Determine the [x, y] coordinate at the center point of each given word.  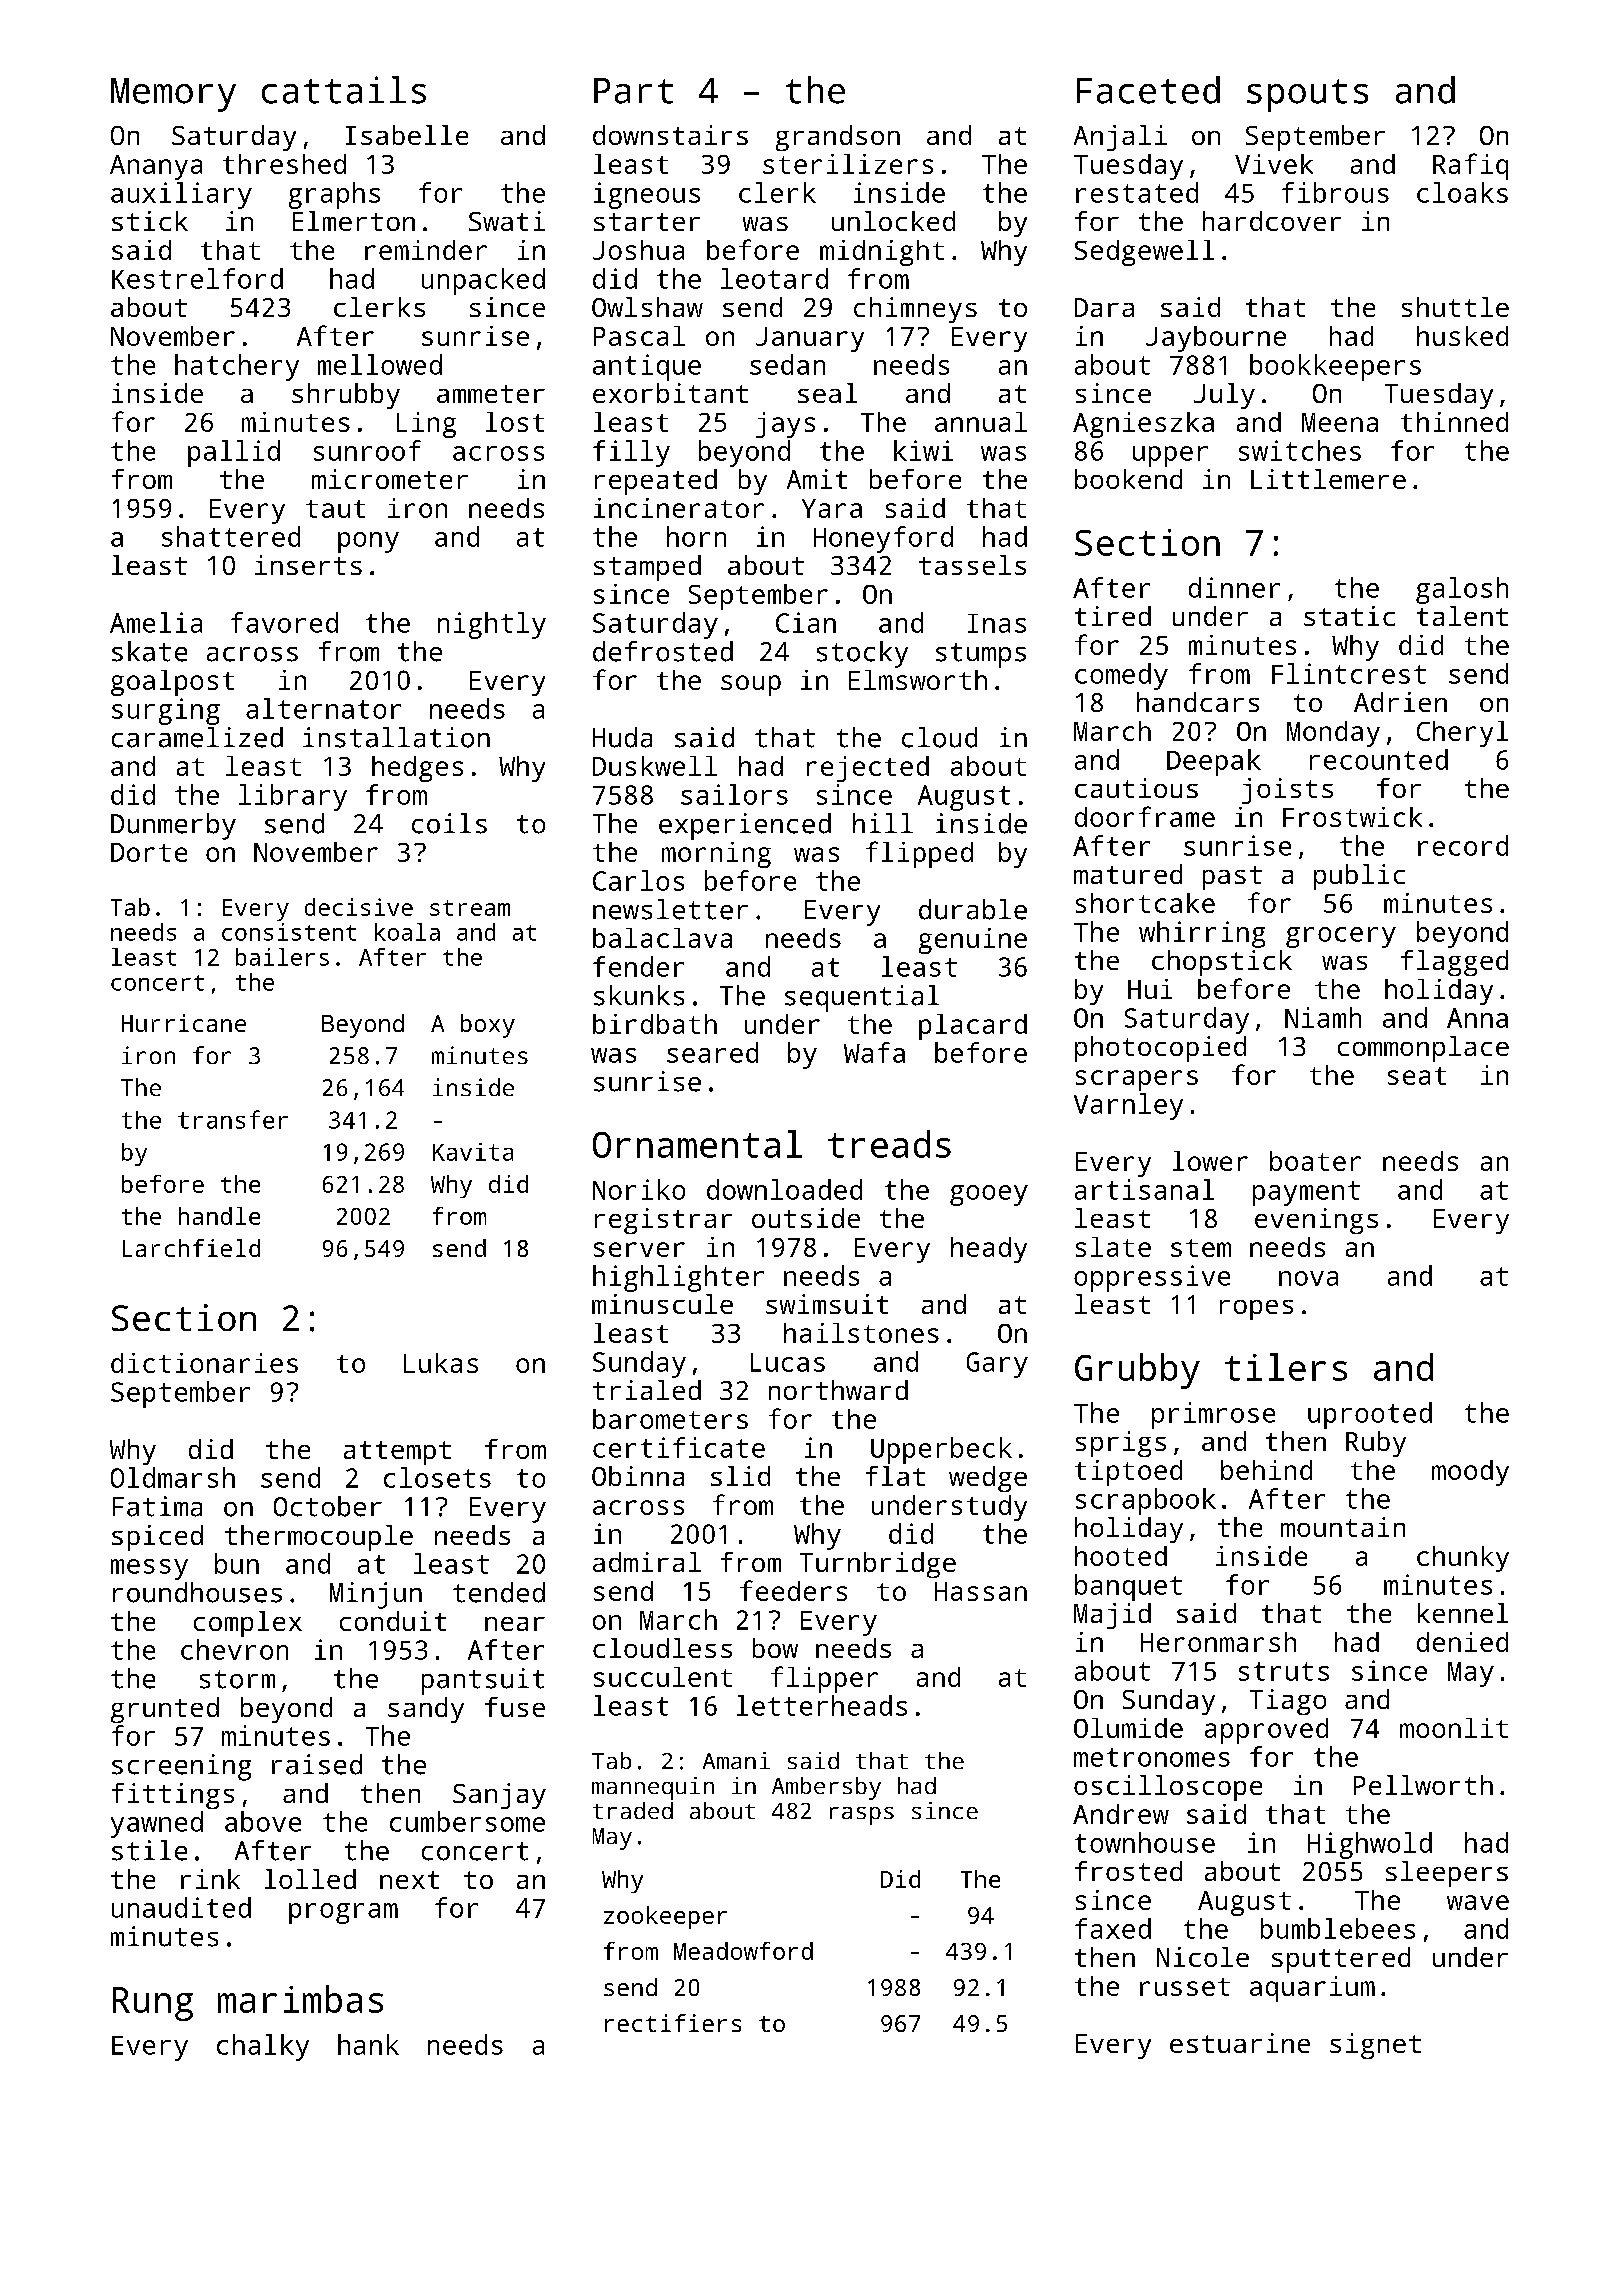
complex [248, 1624]
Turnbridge [878, 1565]
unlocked [893, 221]
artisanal [1144, 1189]
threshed [284, 164]
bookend [1128, 479]
